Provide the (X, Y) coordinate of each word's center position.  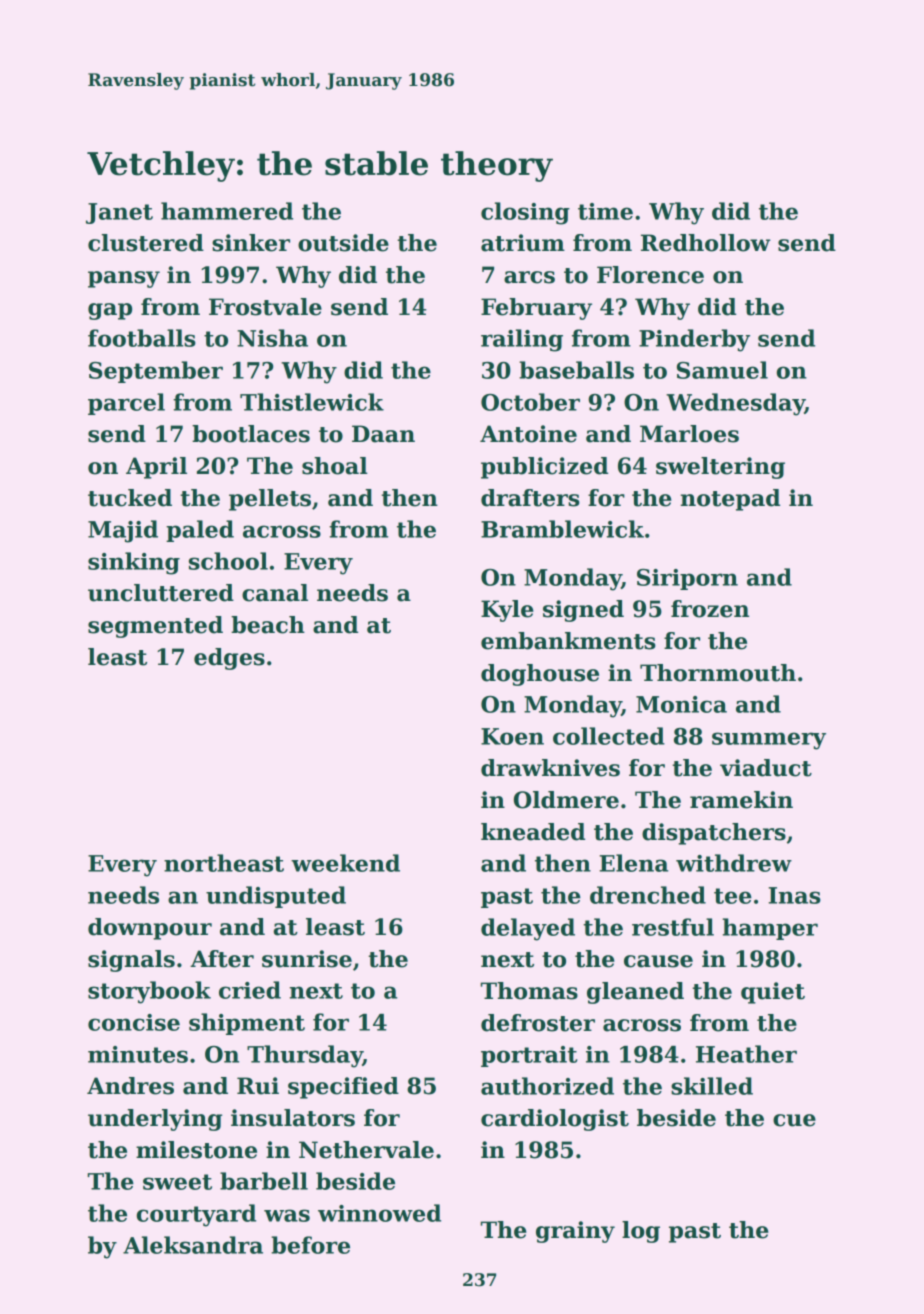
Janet (119, 213)
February (536, 309)
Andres (130, 1086)
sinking (134, 563)
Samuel (722, 370)
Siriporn (687, 579)
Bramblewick (562, 529)
